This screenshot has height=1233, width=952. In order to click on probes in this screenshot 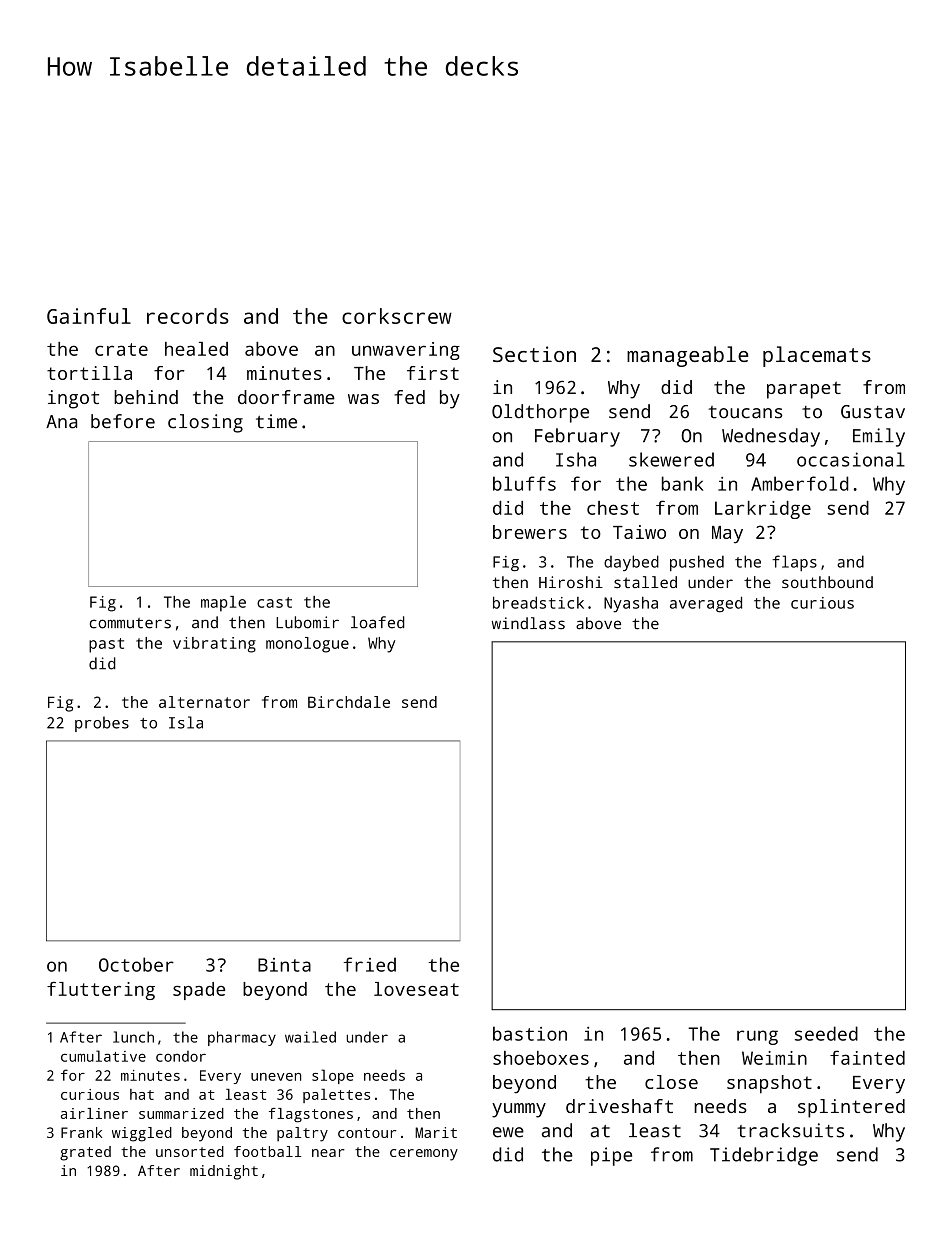, I will do `click(102, 724)`.
